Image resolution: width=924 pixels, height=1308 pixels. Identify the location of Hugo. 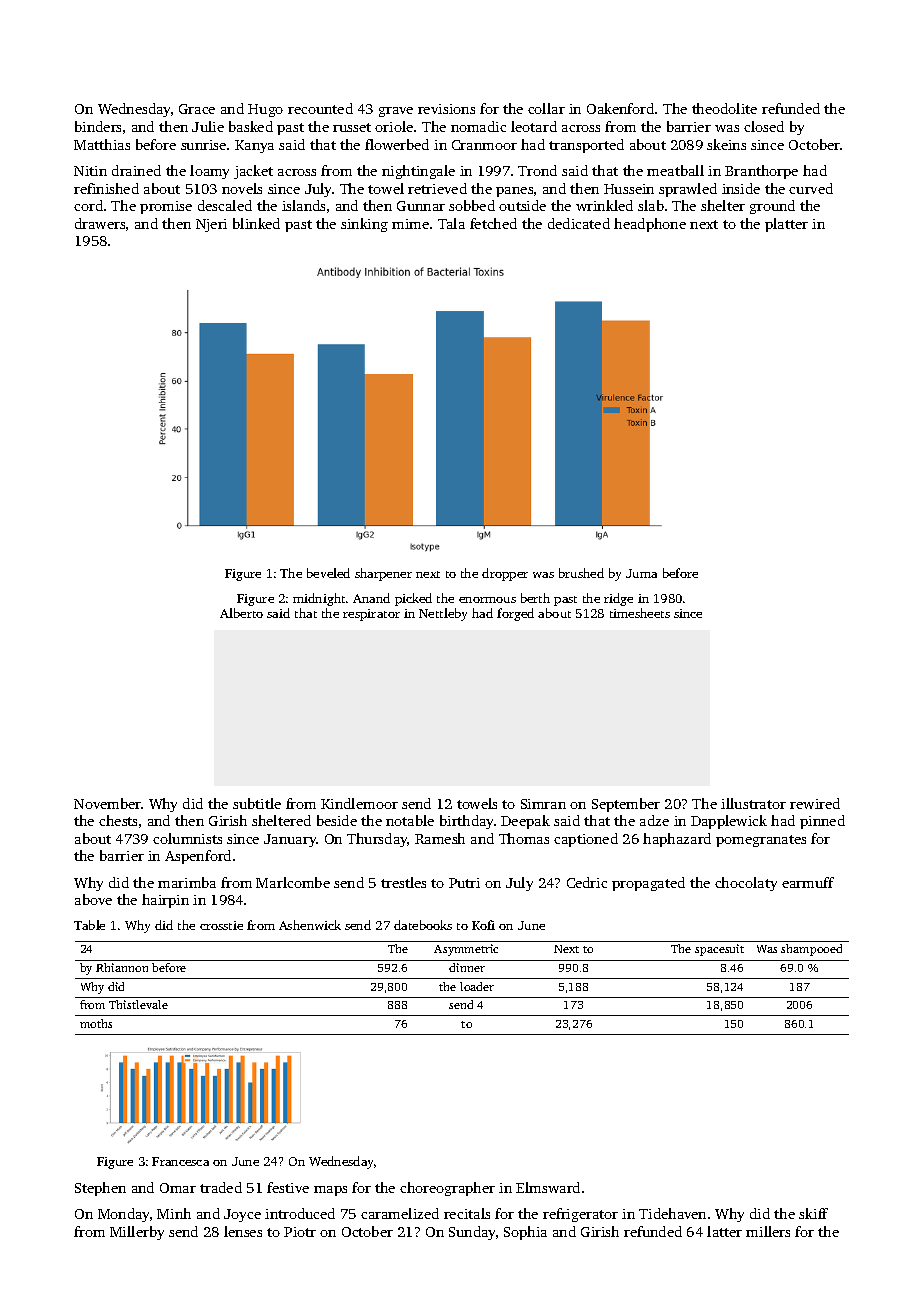
(265, 110).
